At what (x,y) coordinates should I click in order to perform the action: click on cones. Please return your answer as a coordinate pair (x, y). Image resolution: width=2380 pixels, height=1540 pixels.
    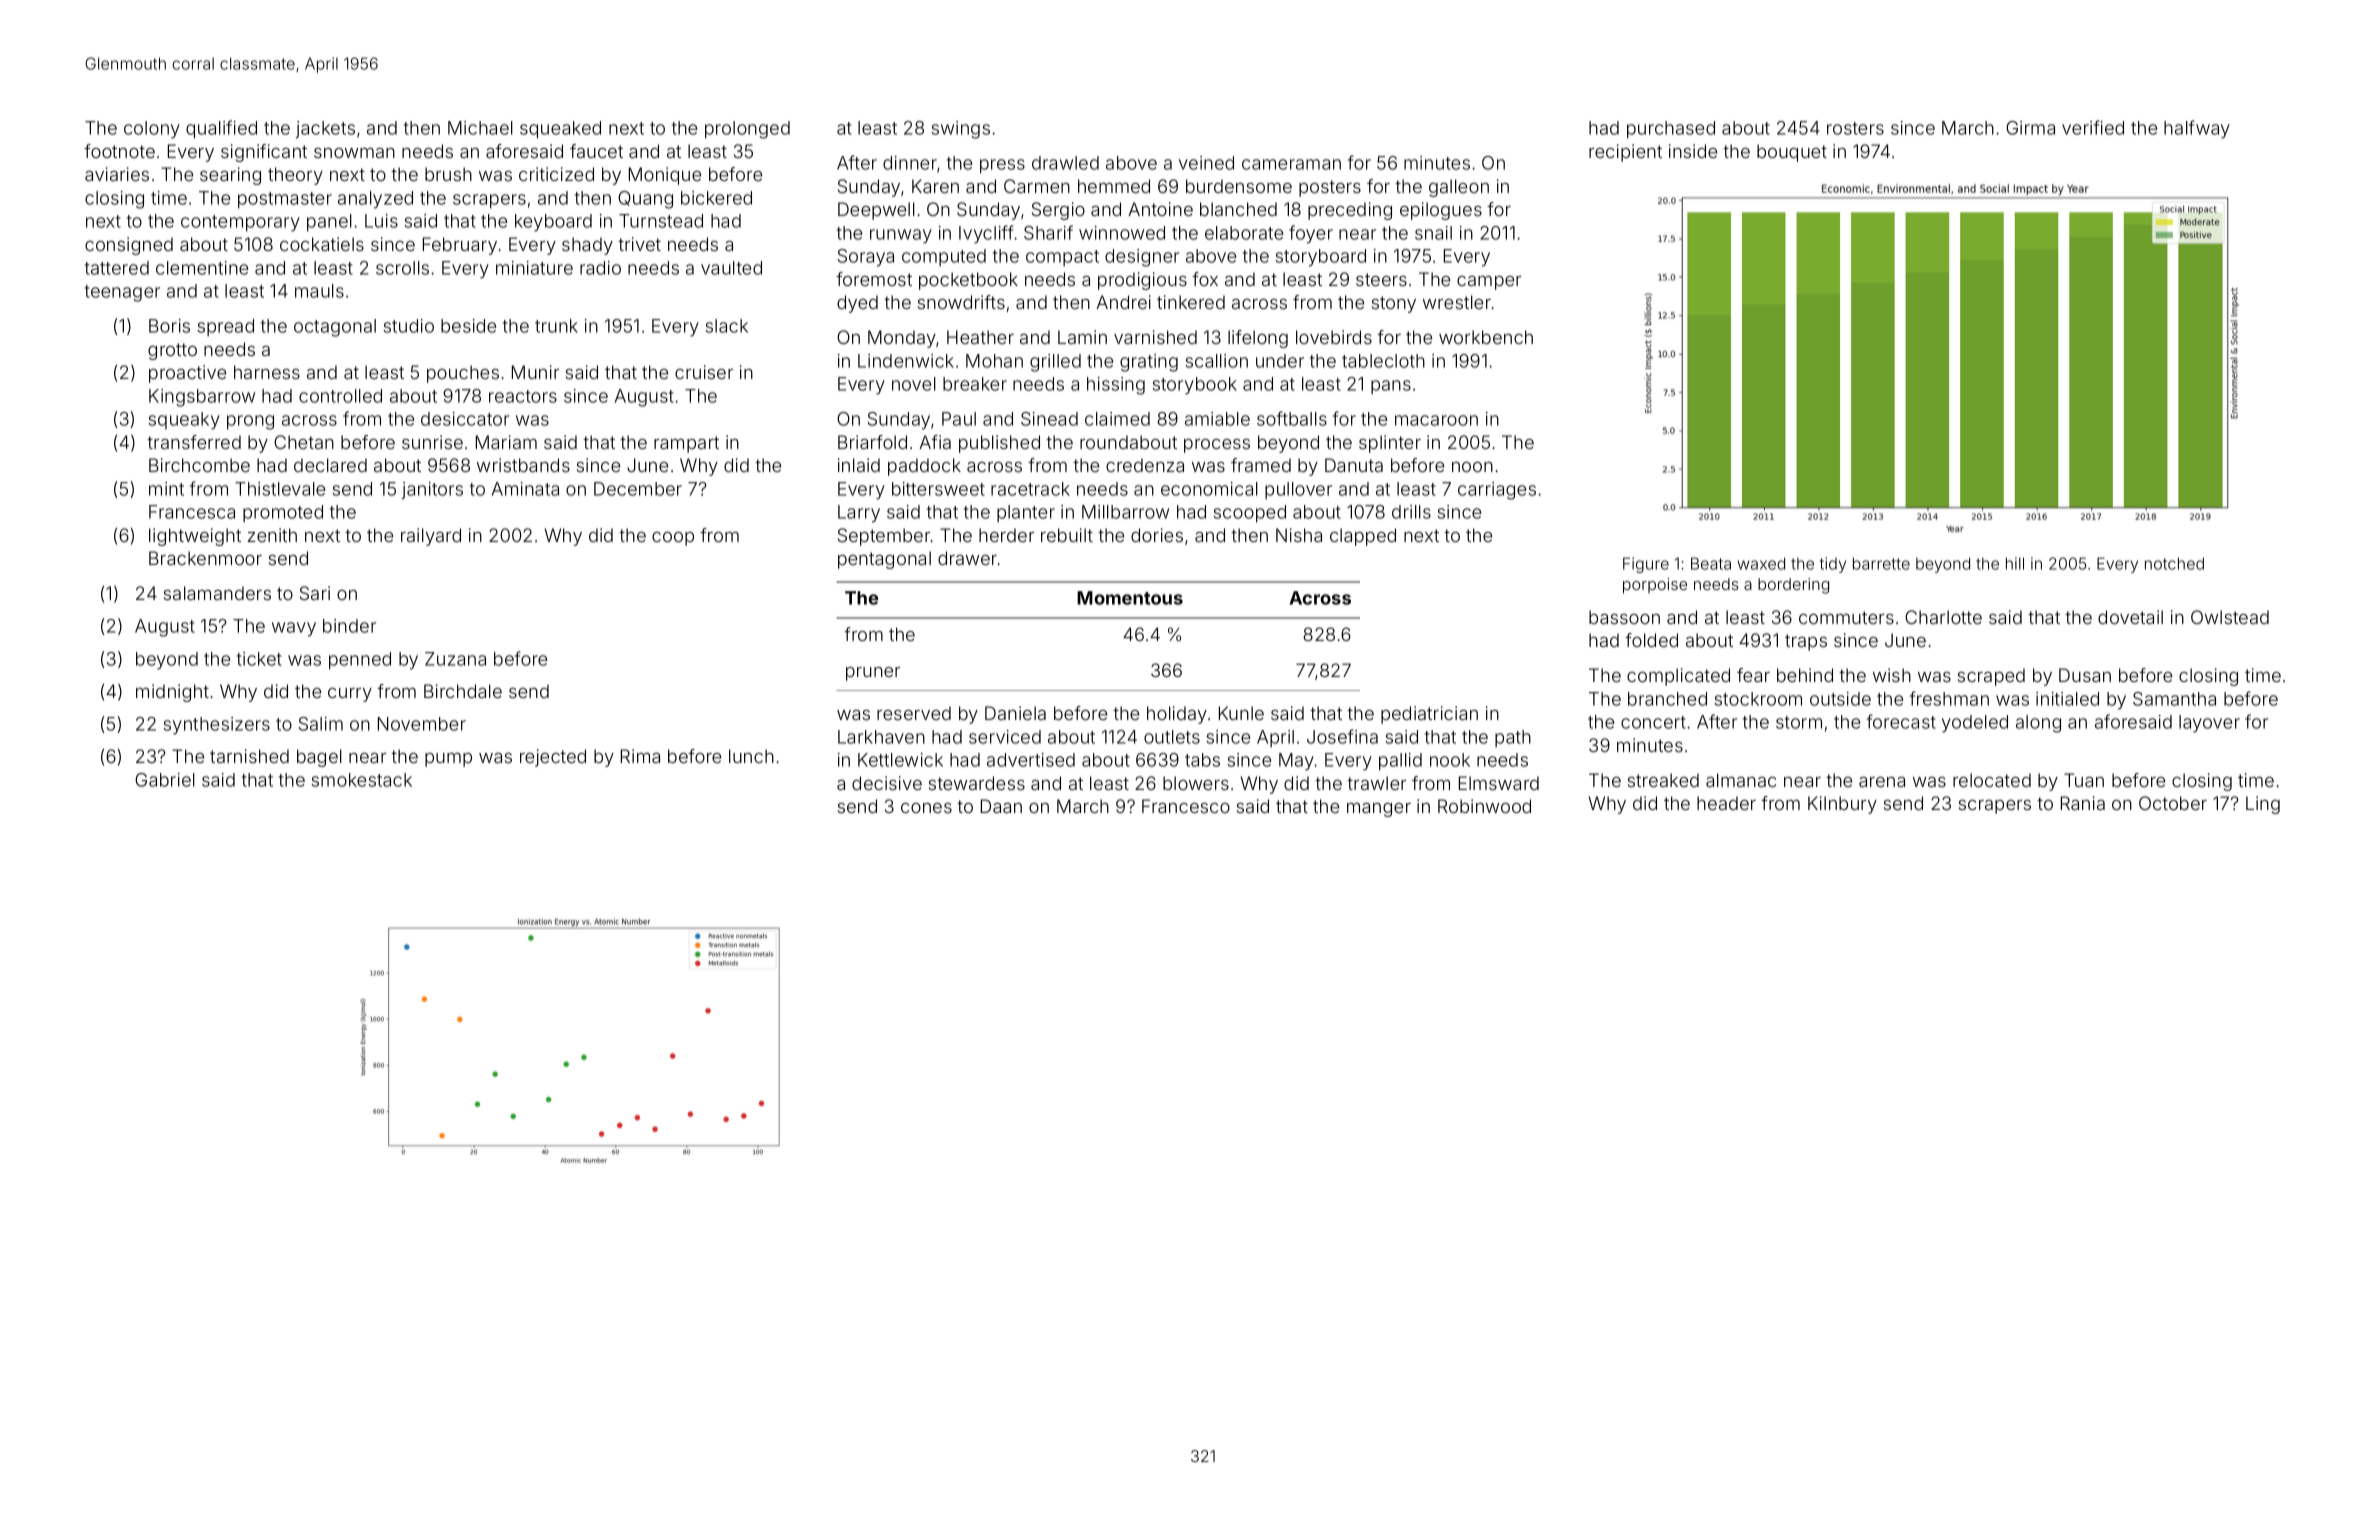
    Looking at the image, I should click on (926, 808).
